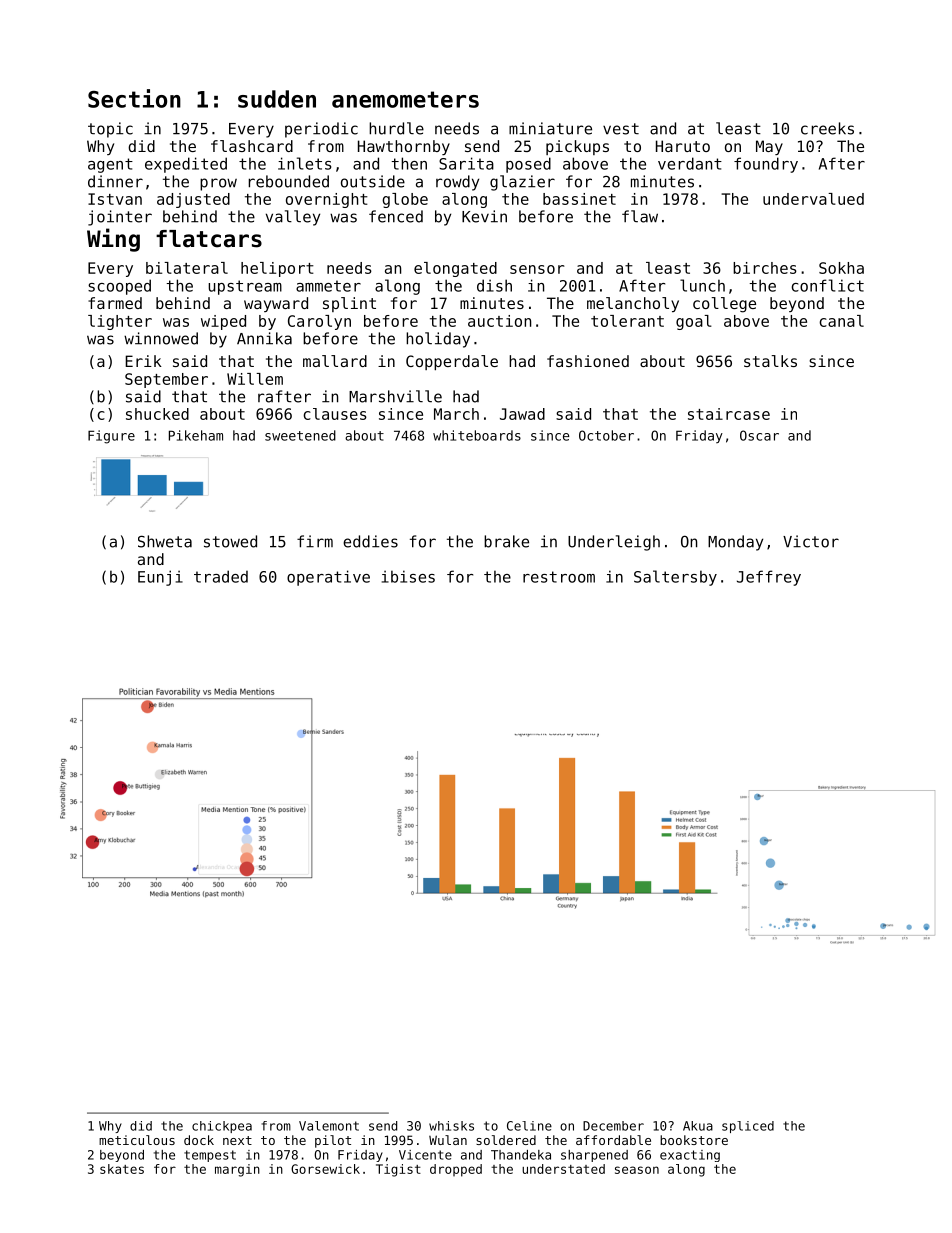  Describe the element at coordinates (315, 541) in the image. I see `firm` at that location.
